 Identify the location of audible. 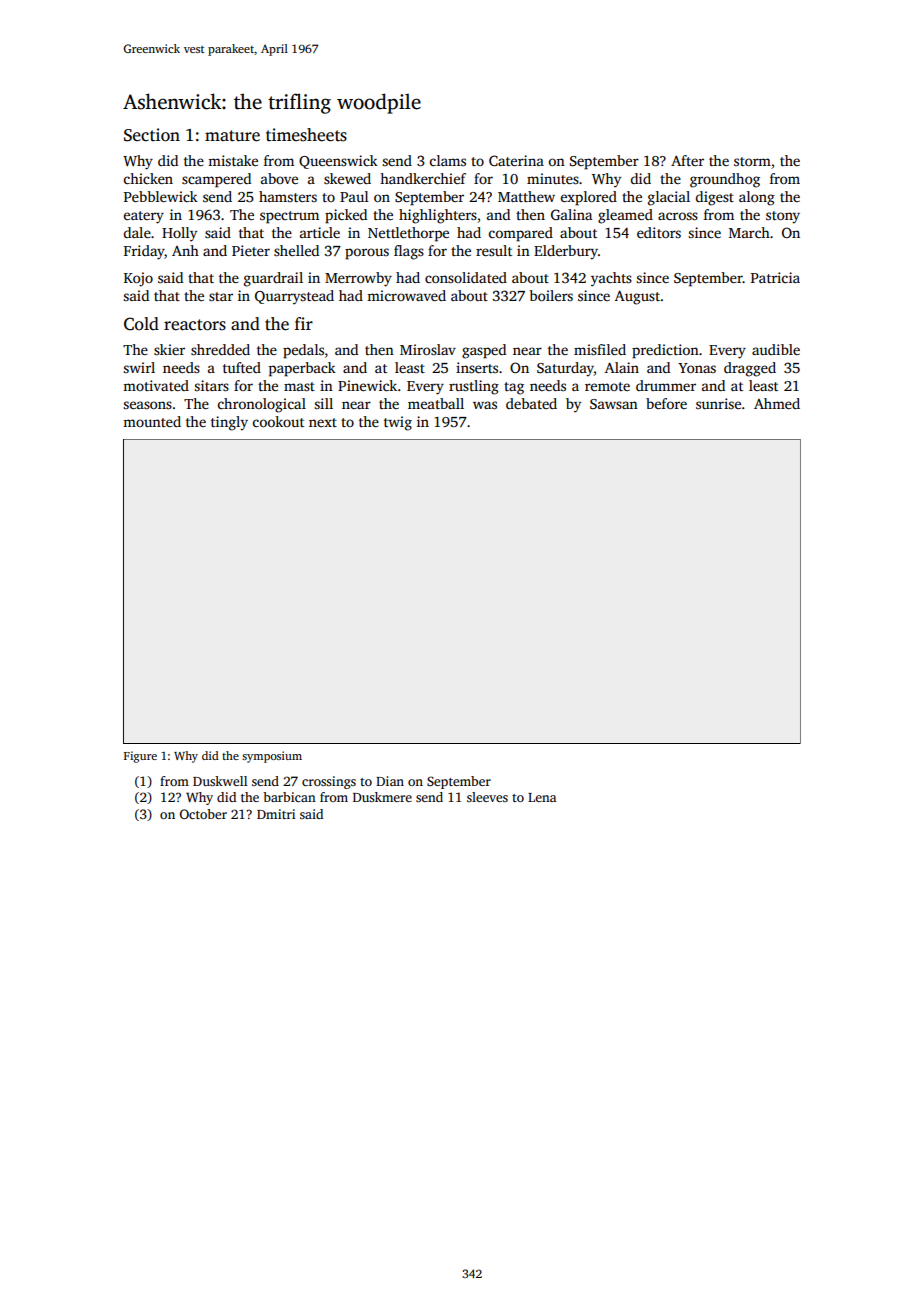
(776, 349).
